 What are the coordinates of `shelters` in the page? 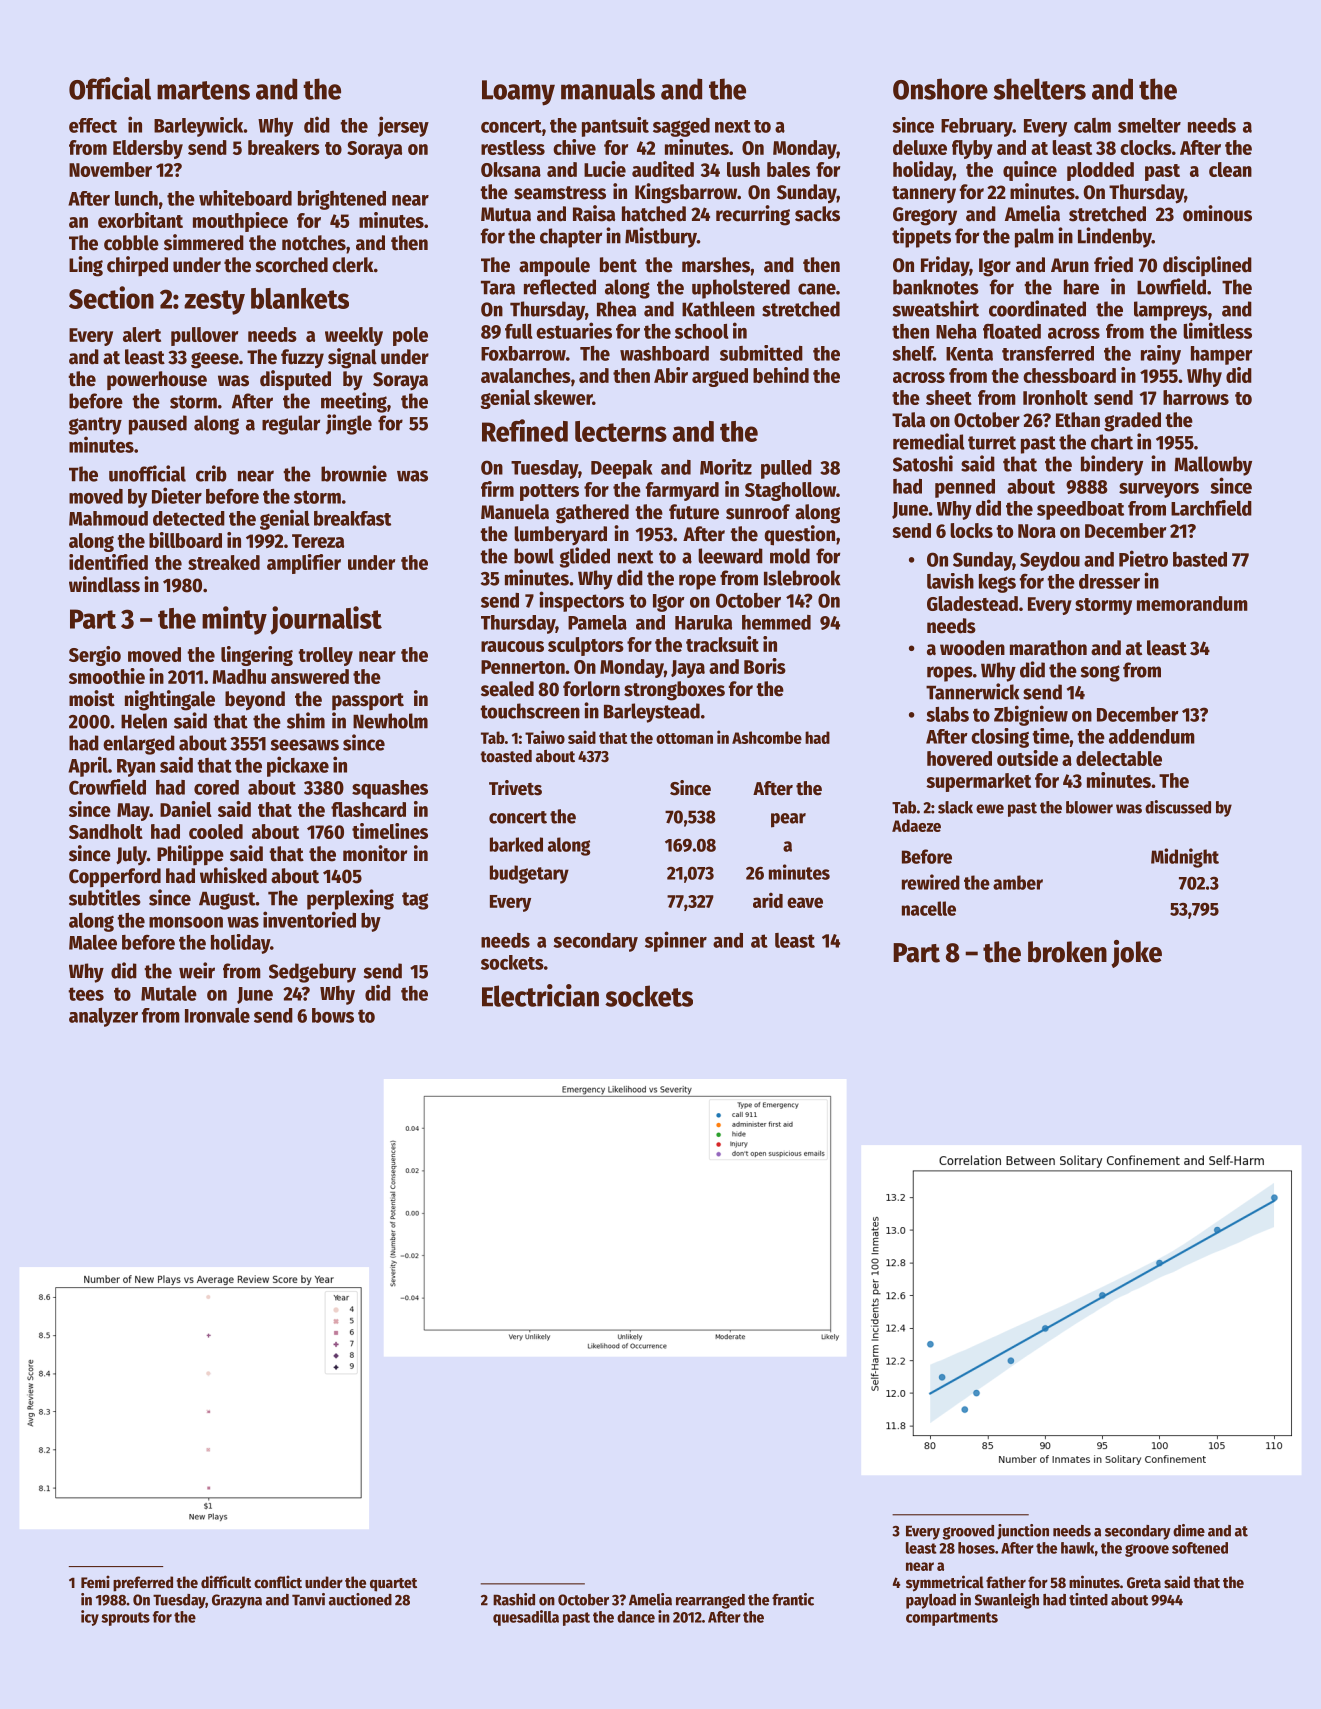 It's located at (1039, 89).
